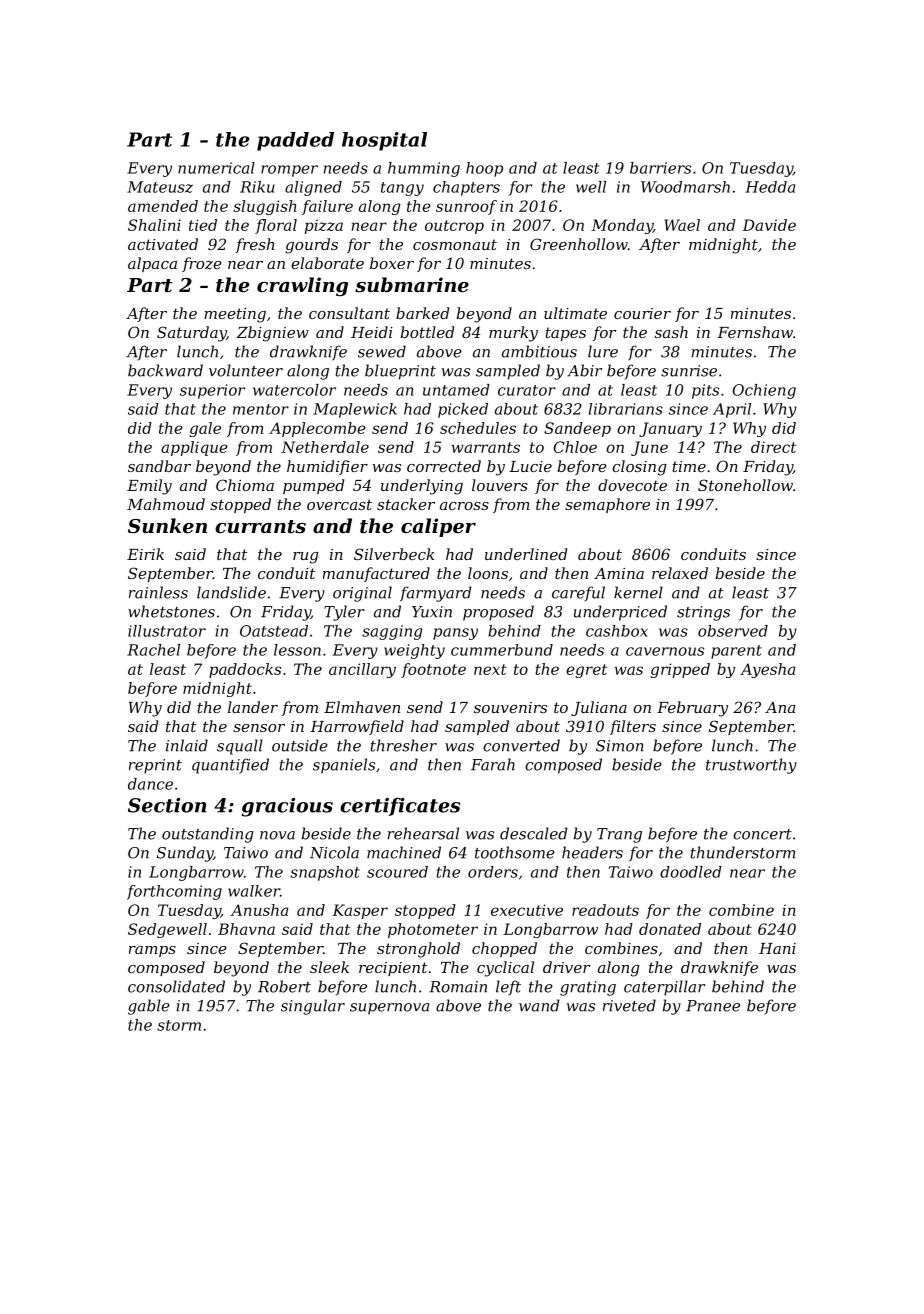  I want to click on warrants, so click(486, 447).
